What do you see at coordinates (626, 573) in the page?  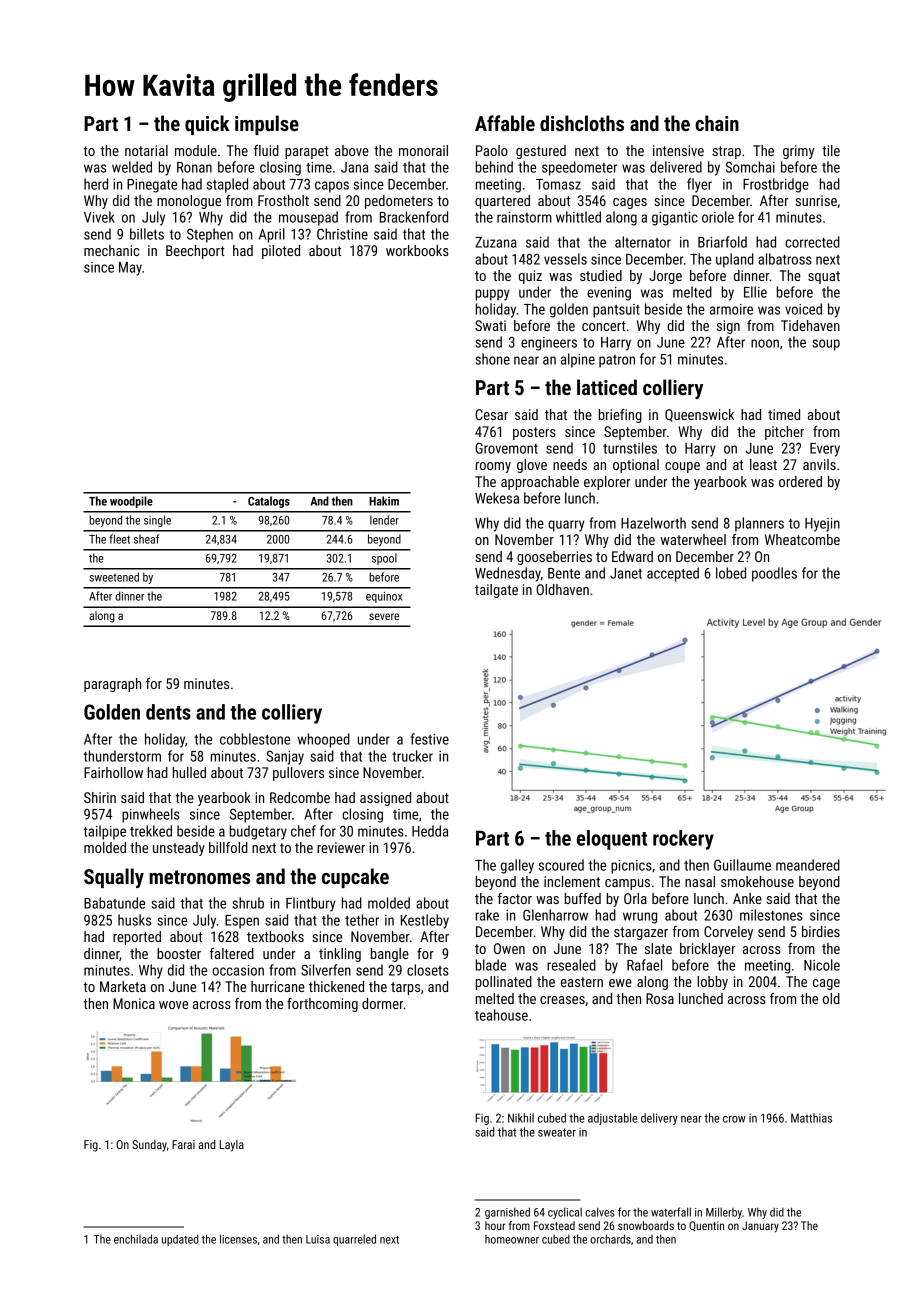 I see `Janet` at bounding box center [626, 573].
